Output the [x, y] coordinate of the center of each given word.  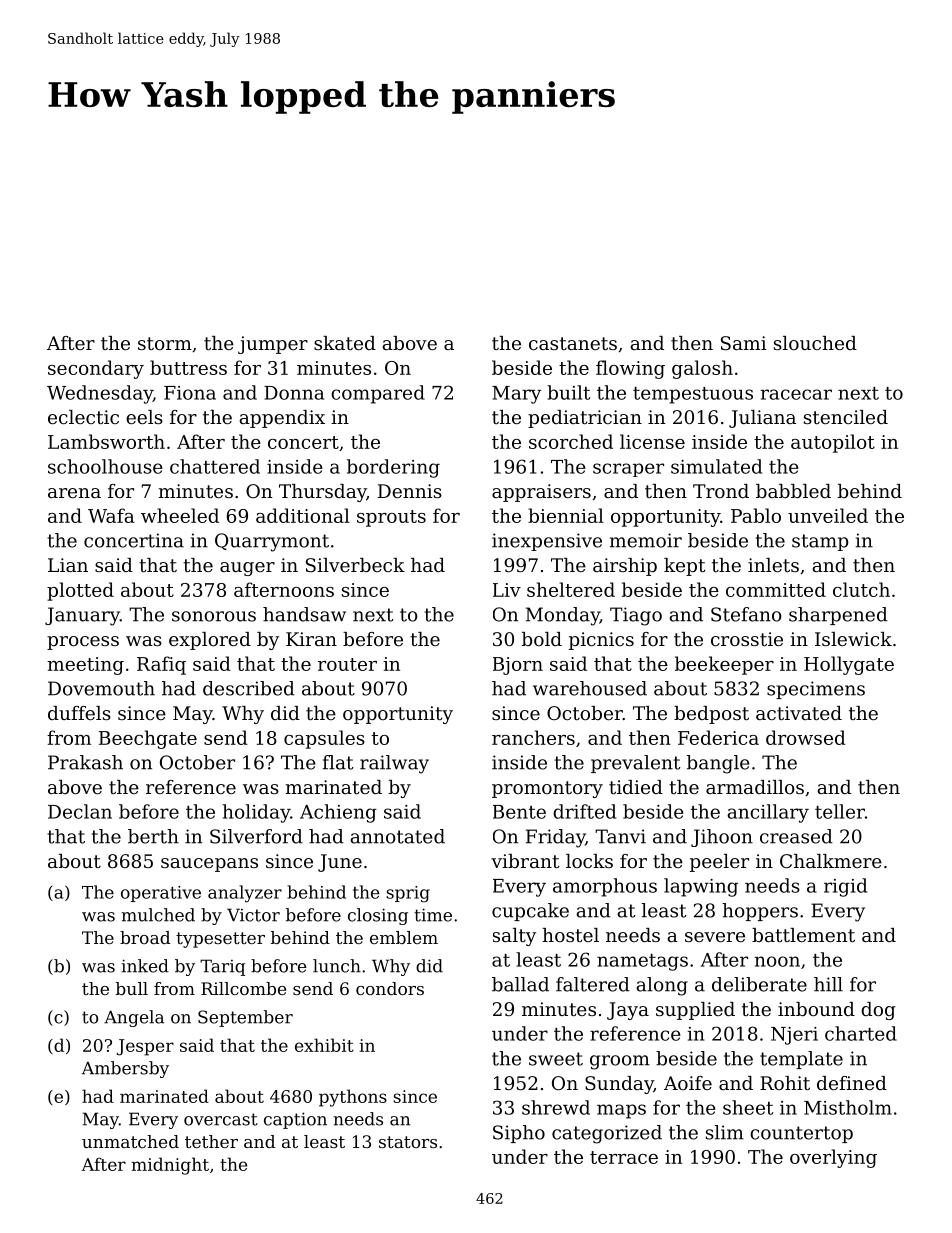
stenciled [846, 417]
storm [165, 343]
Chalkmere [831, 861]
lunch [337, 966]
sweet [556, 1059]
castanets [573, 343]
